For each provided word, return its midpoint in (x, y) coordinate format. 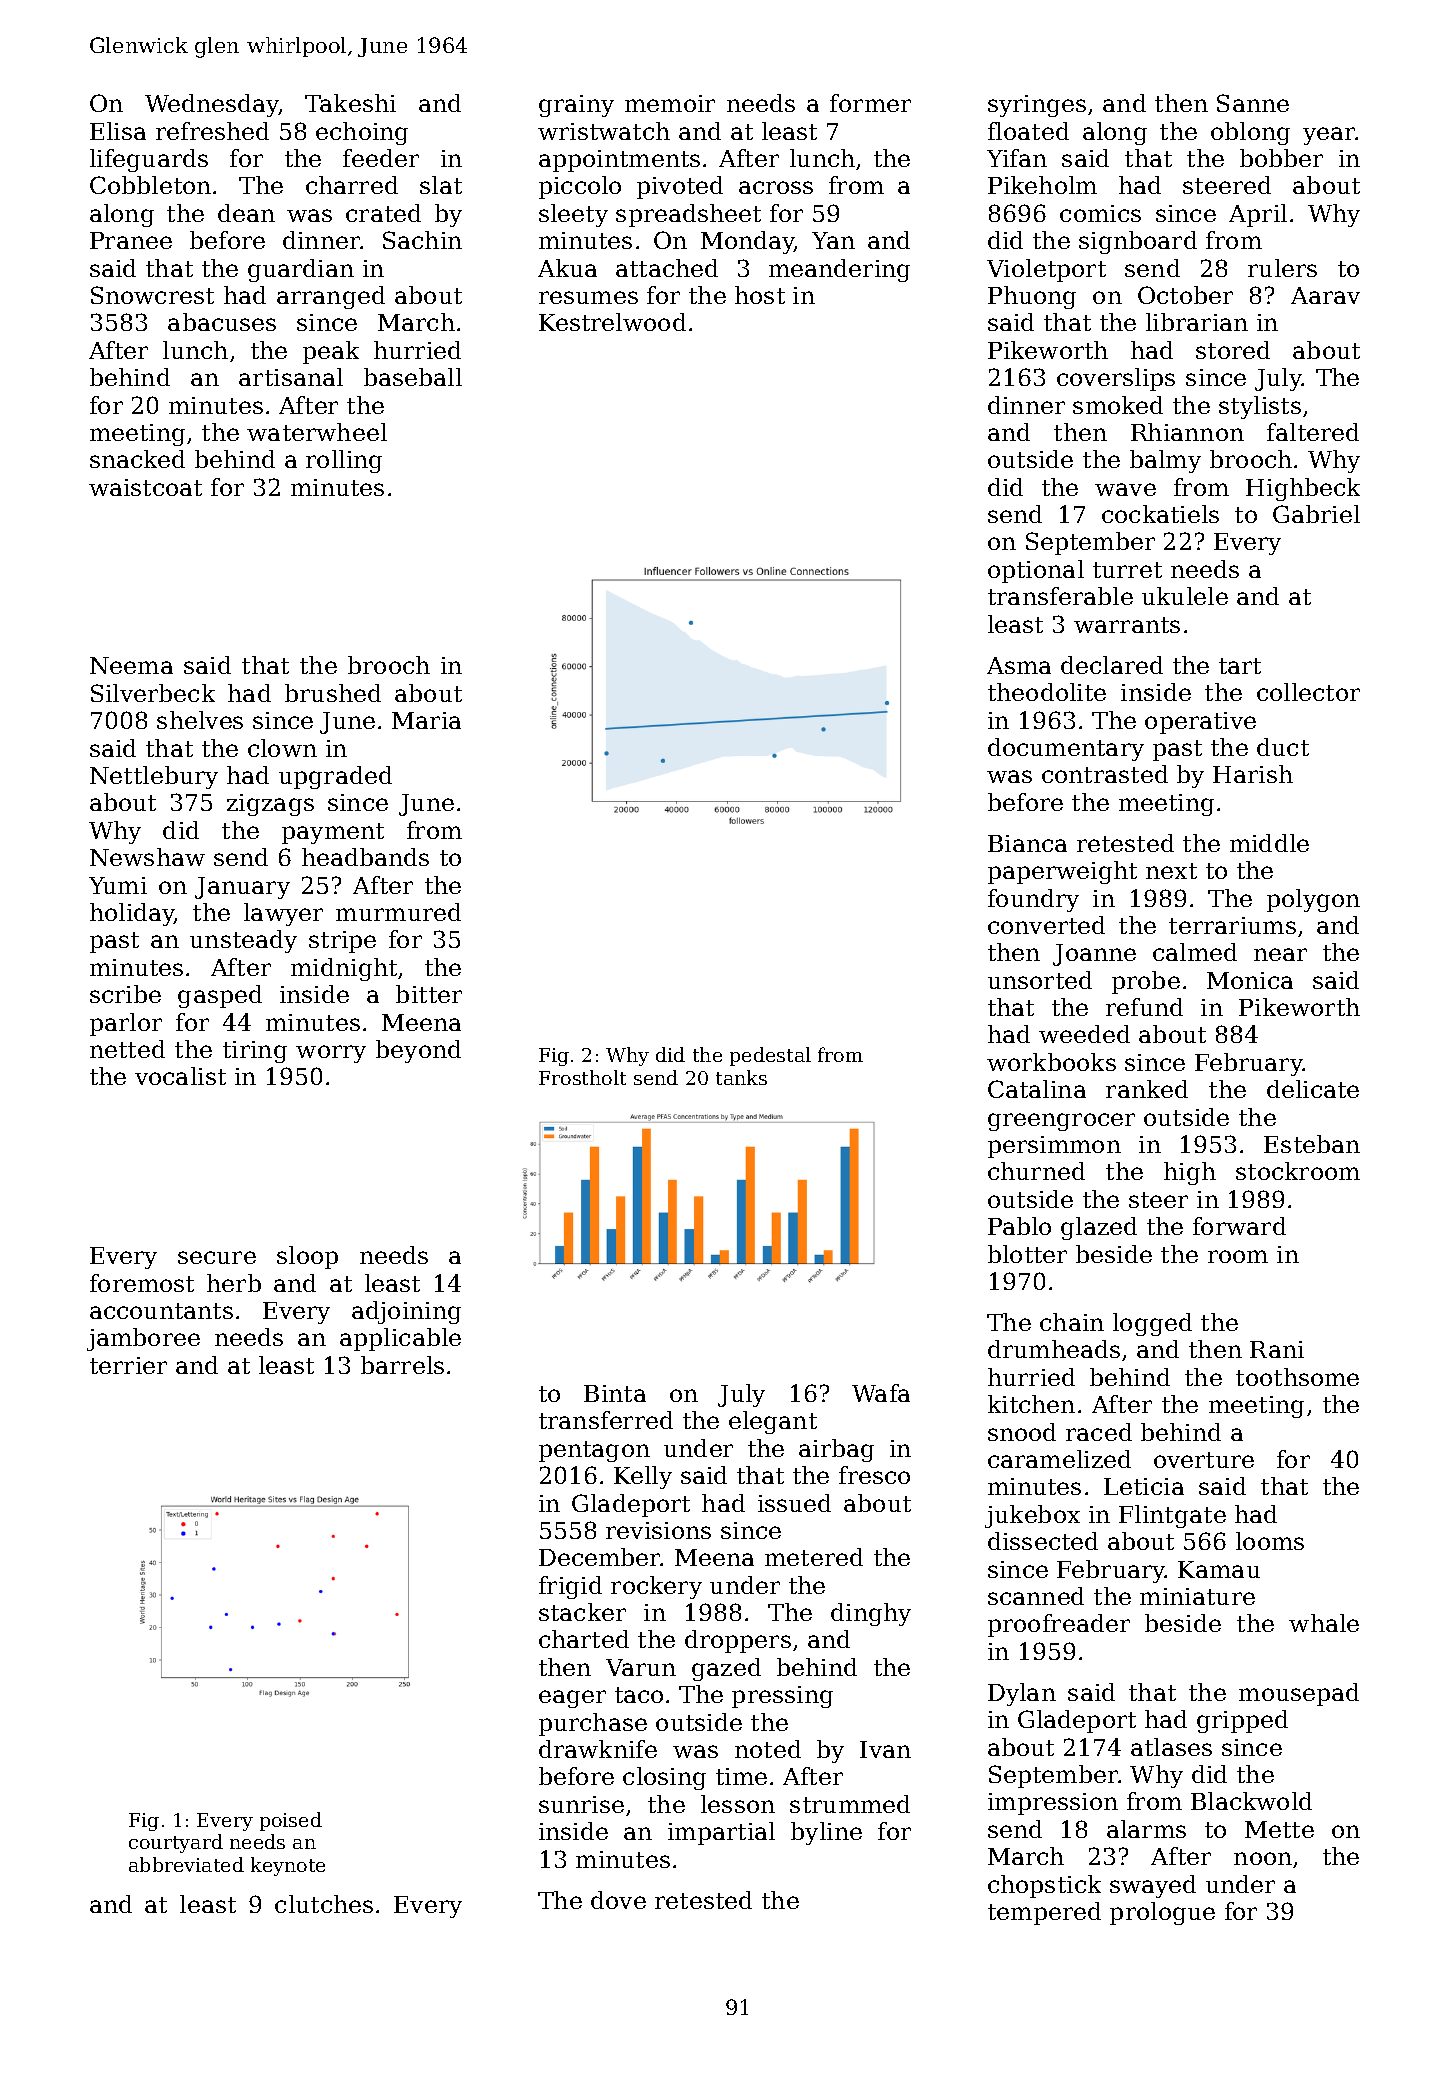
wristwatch (604, 131)
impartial (721, 1833)
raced (1099, 1432)
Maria (426, 720)
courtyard (176, 1843)
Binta (615, 1393)
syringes (1037, 106)
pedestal (770, 1056)
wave (1125, 489)
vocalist (180, 1076)
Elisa (118, 131)
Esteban (1312, 1144)
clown (282, 748)
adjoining (406, 1312)
